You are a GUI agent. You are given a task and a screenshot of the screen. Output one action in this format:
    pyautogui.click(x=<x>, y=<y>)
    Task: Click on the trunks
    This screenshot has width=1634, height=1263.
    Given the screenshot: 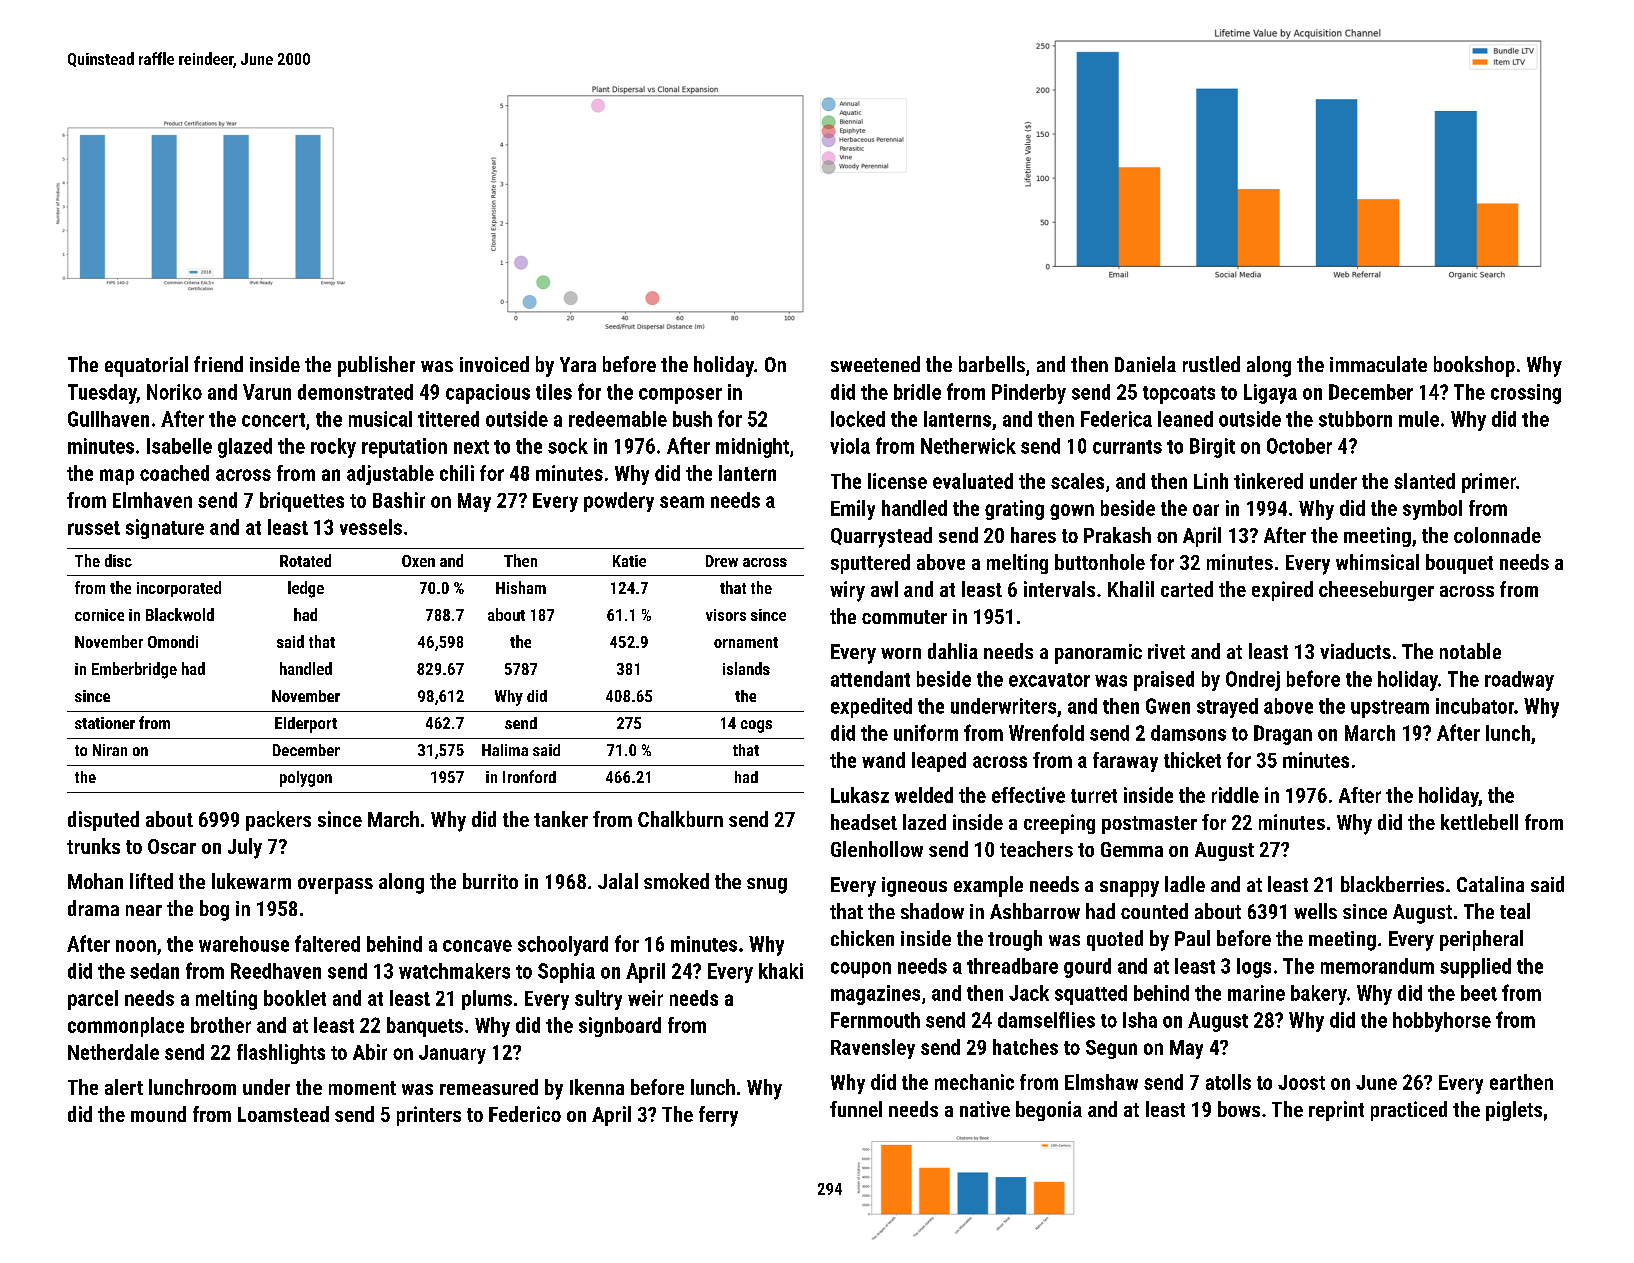 What is the action you would take?
    pyautogui.click(x=93, y=846)
